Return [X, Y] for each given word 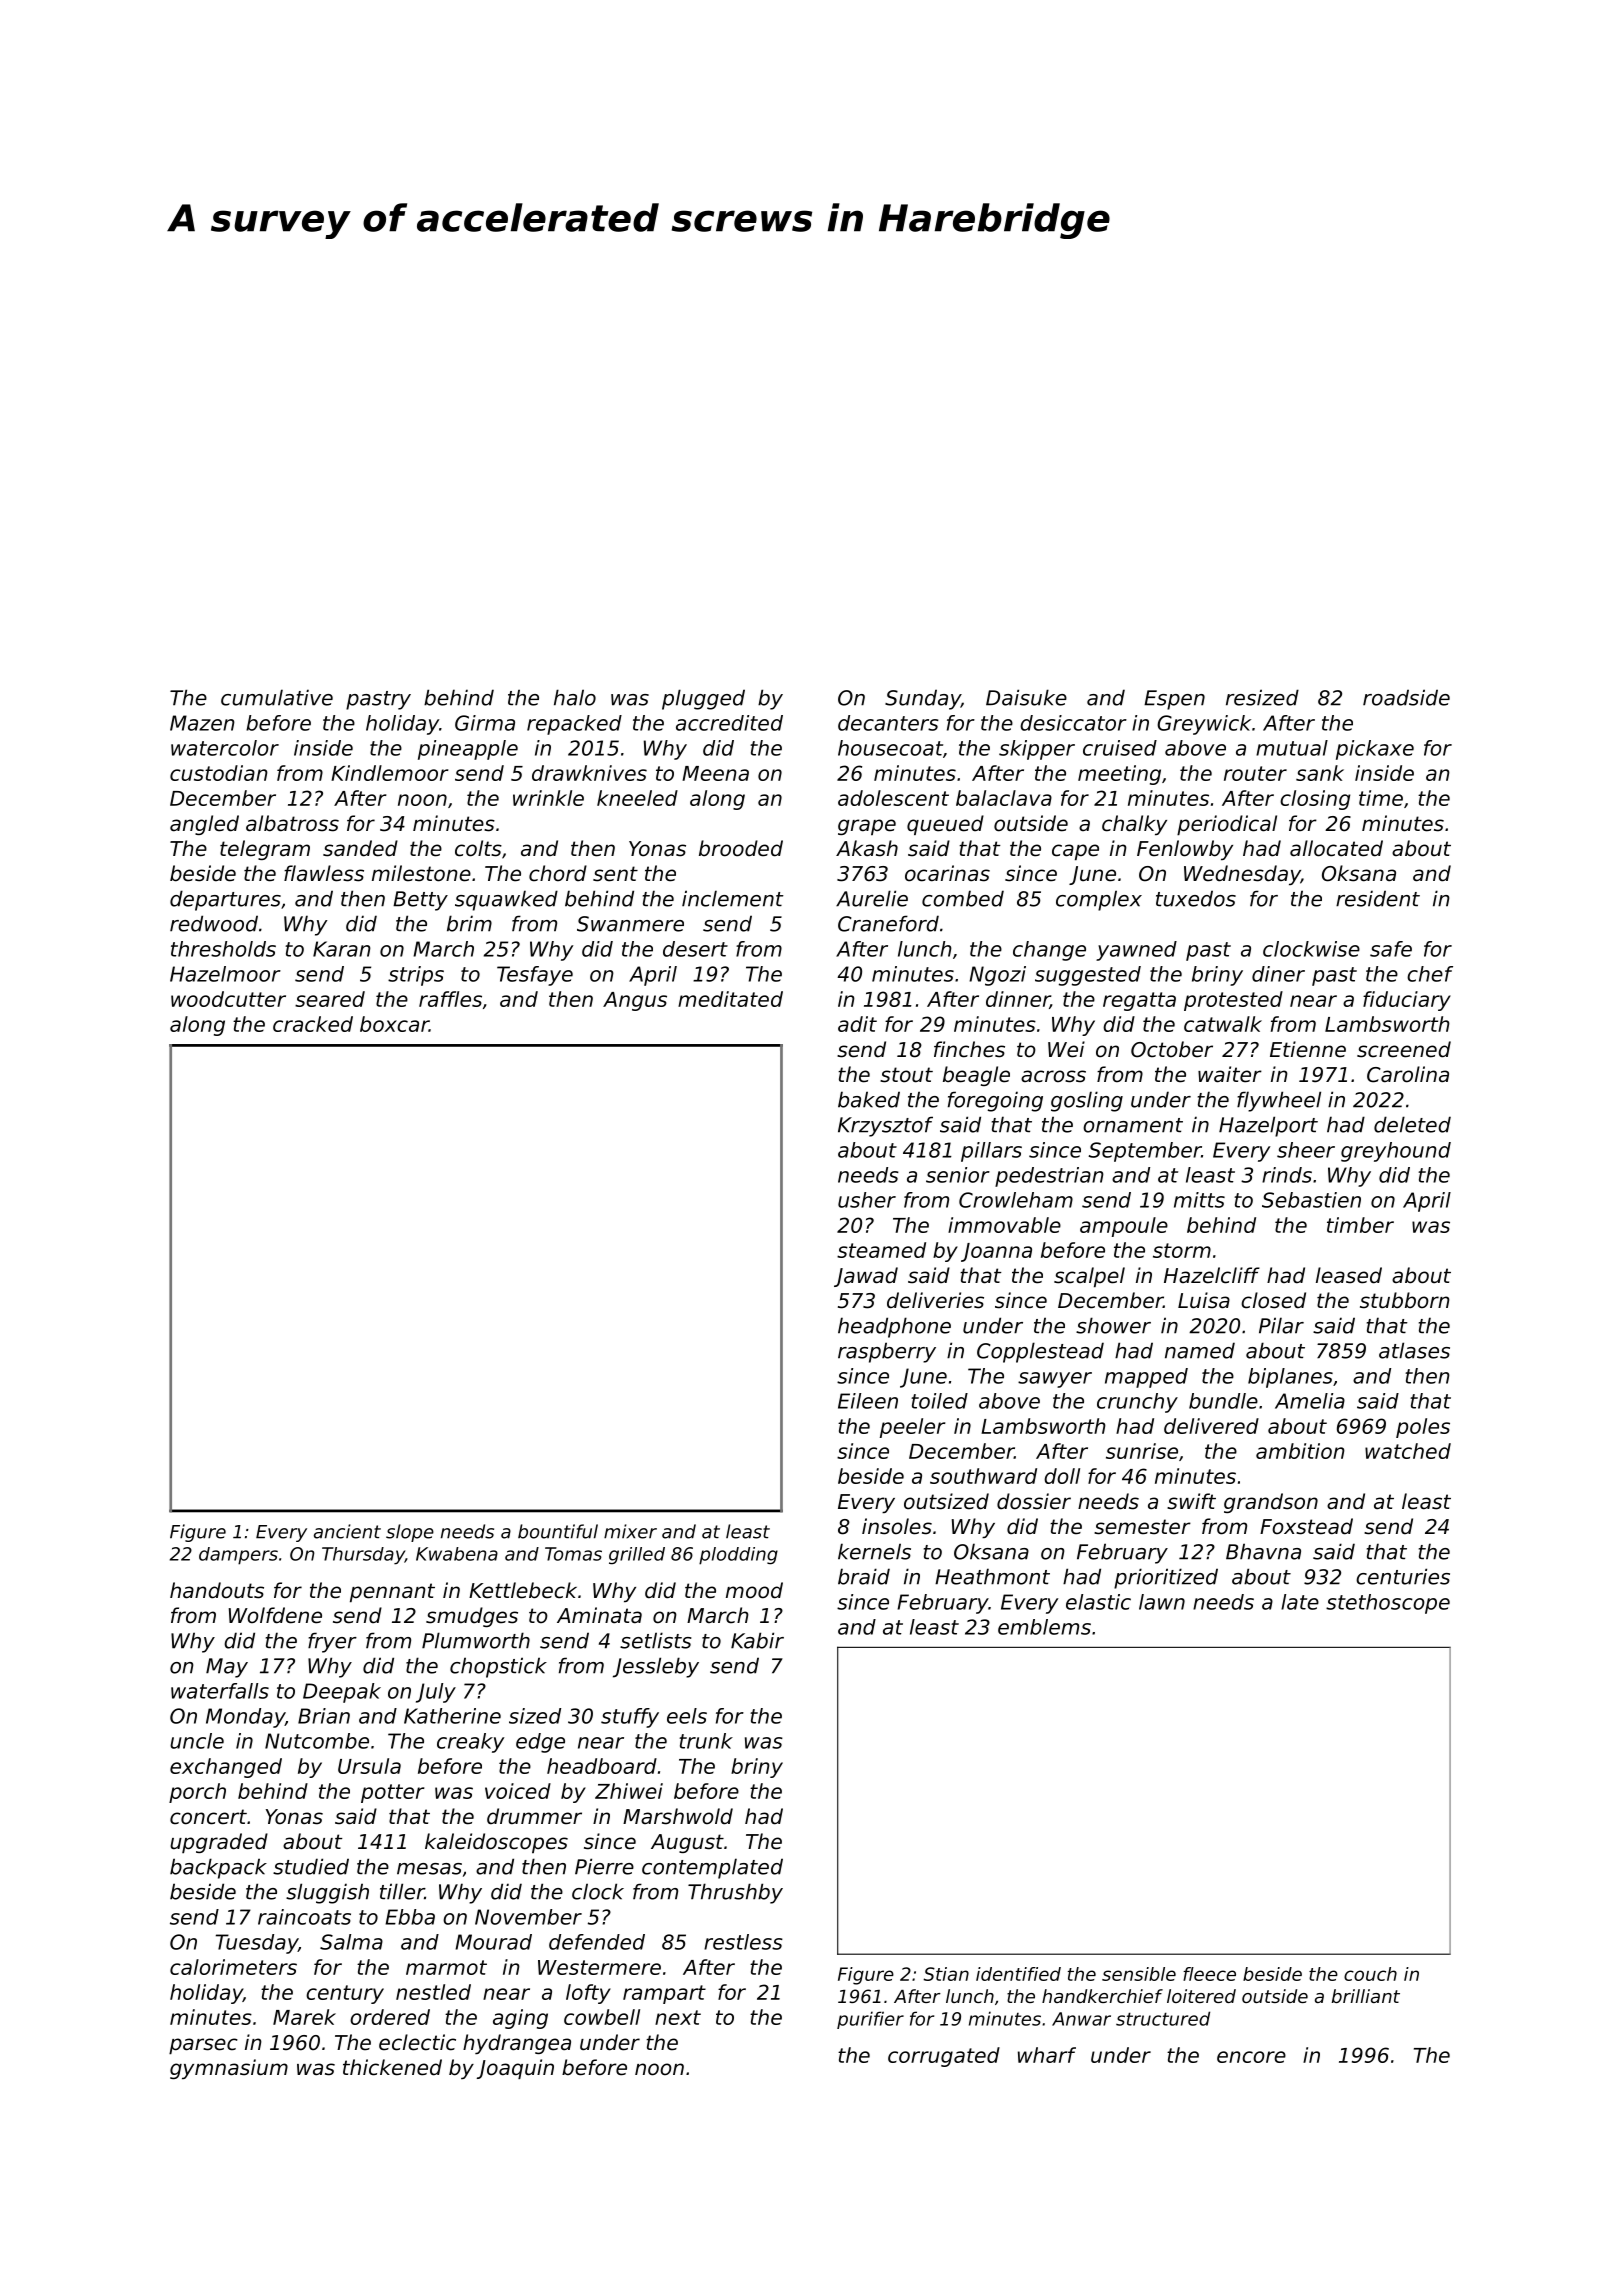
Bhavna [1263, 1551]
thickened [392, 2067]
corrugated [944, 2057]
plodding [738, 1556]
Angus [635, 1001]
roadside [1406, 697]
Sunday [923, 699]
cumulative [277, 697]
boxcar [394, 1024]
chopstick [498, 1667]
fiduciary [1407, 1001]
